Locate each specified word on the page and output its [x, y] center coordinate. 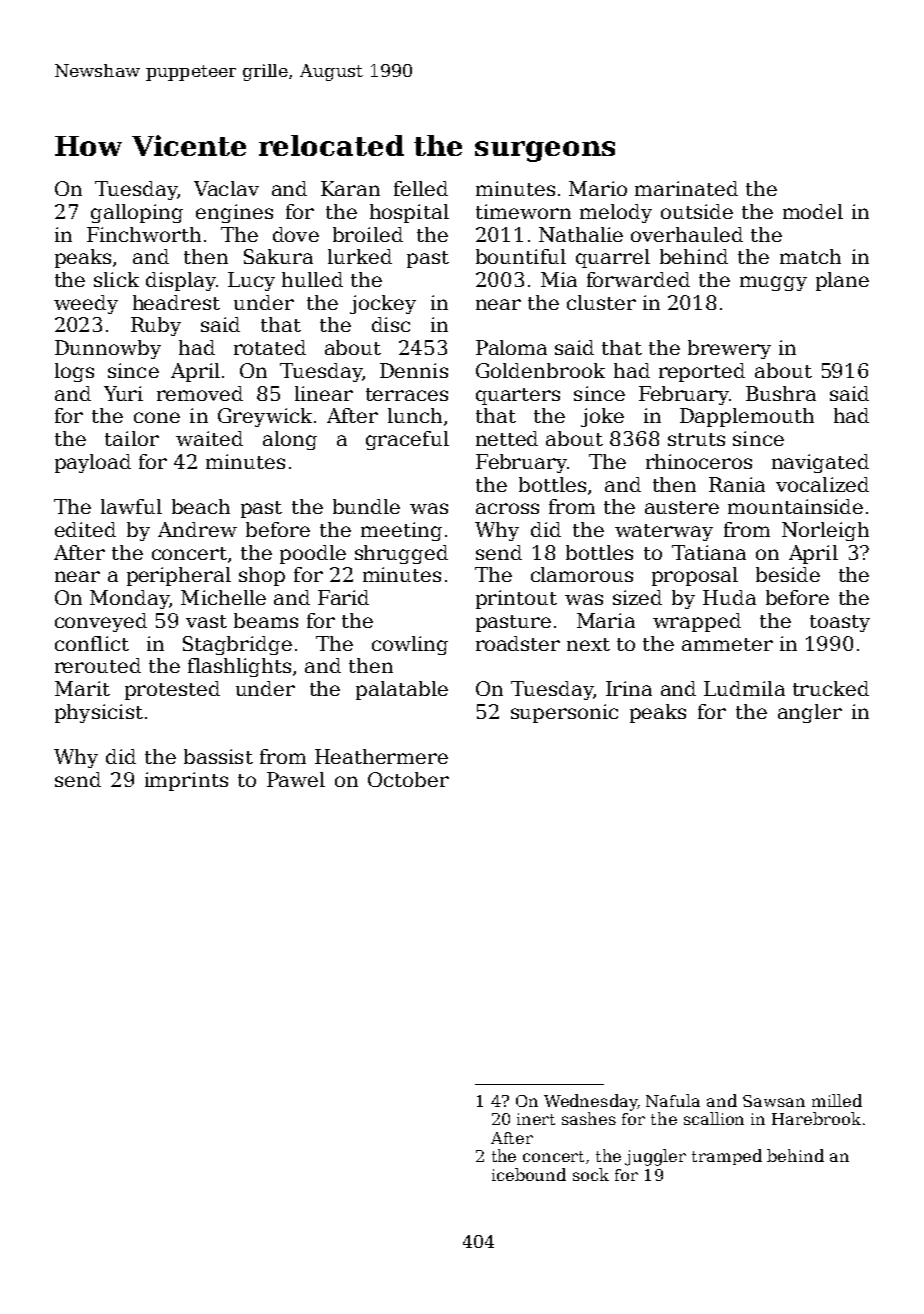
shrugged [401, 554]
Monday [129, 599]
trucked [831, 688]
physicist [99, 713]
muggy [773, 283]
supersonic [564, 713]
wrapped [697, 622]
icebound [529, 1174]
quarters [518, 396]
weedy [86, 304]
